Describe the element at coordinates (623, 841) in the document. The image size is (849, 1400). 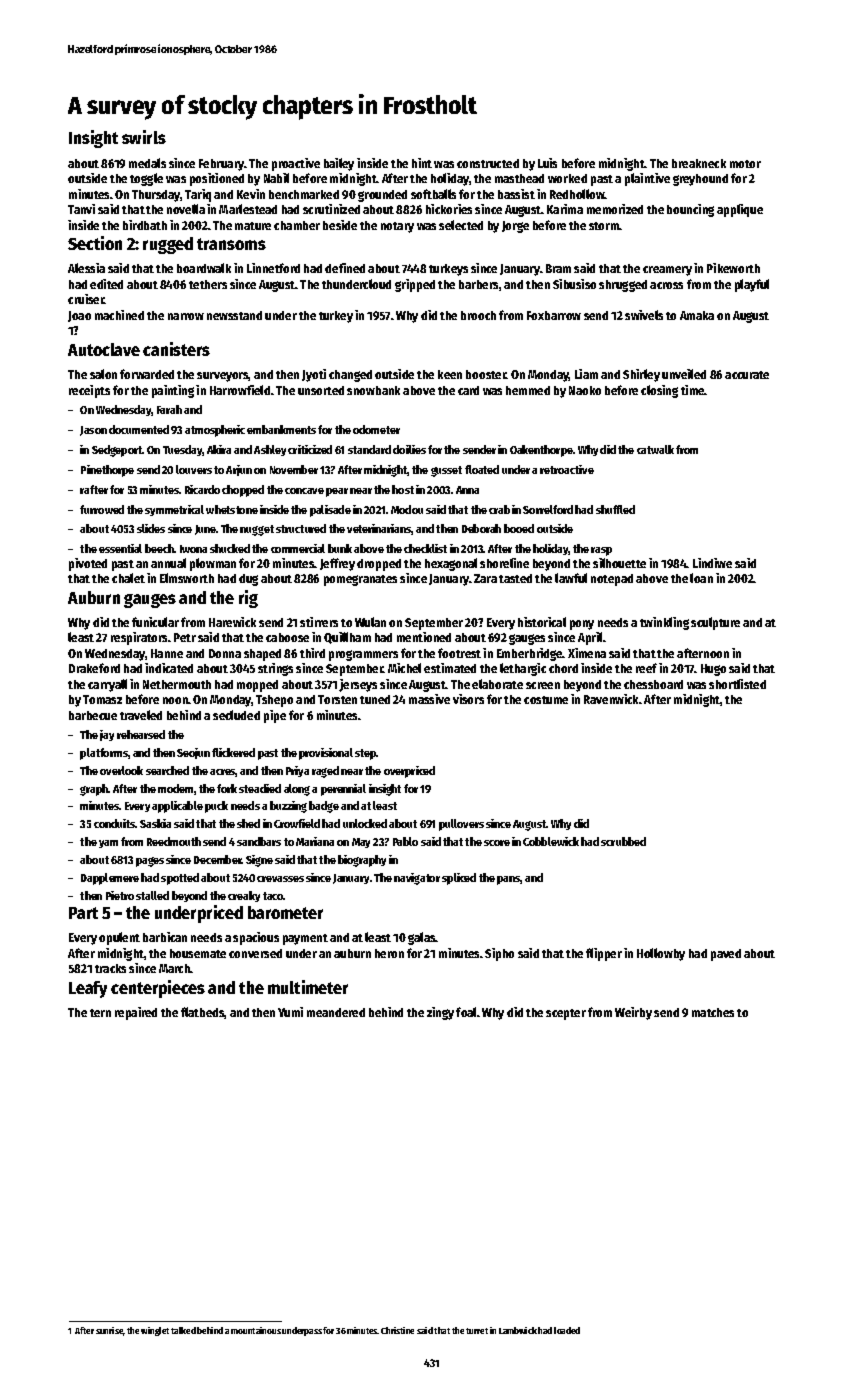
I see `scrubbed` at that location.
